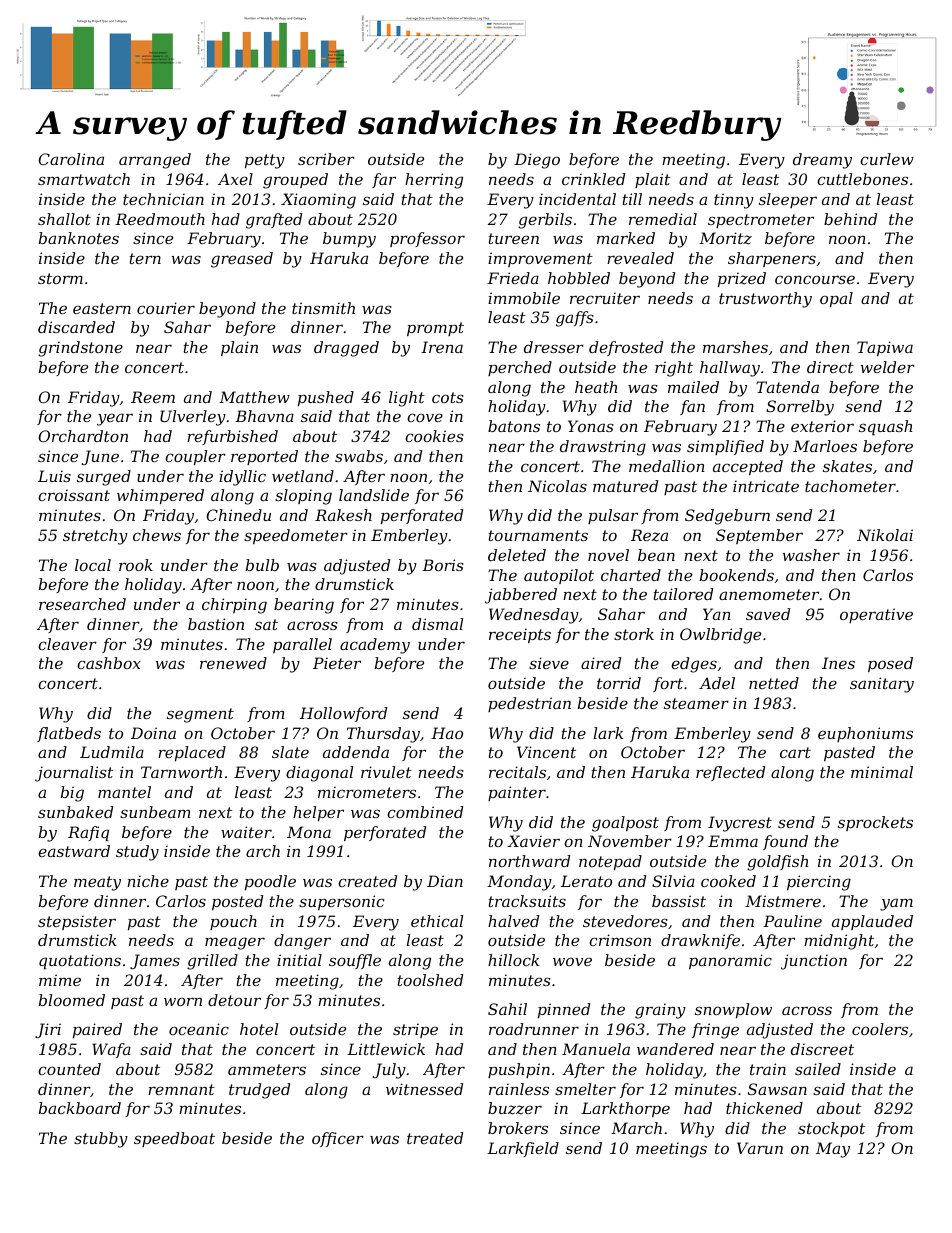  I want to click on curlew, so click(887, 159).
